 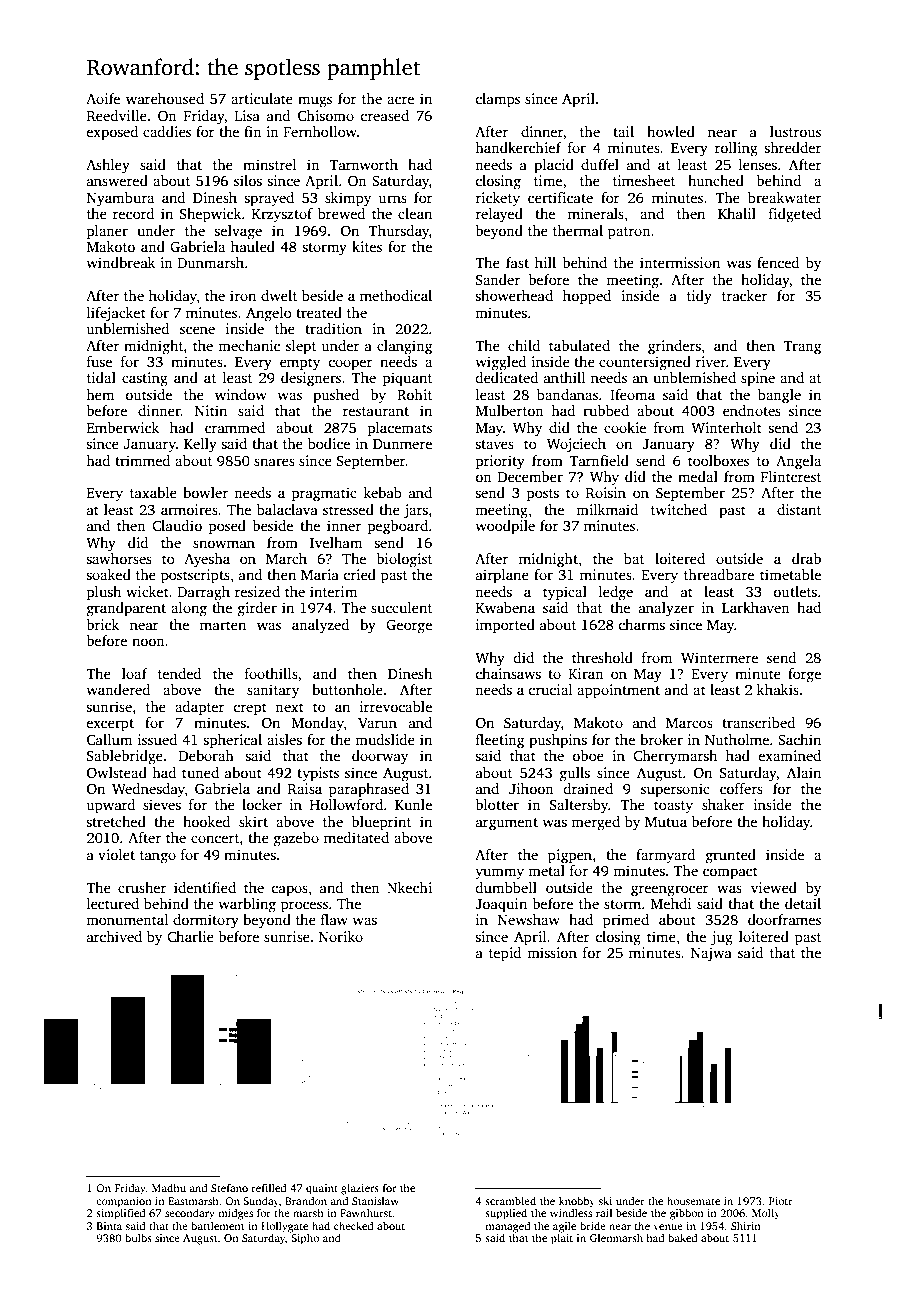 I want to click on tracker, so click(x=744, y=295).
